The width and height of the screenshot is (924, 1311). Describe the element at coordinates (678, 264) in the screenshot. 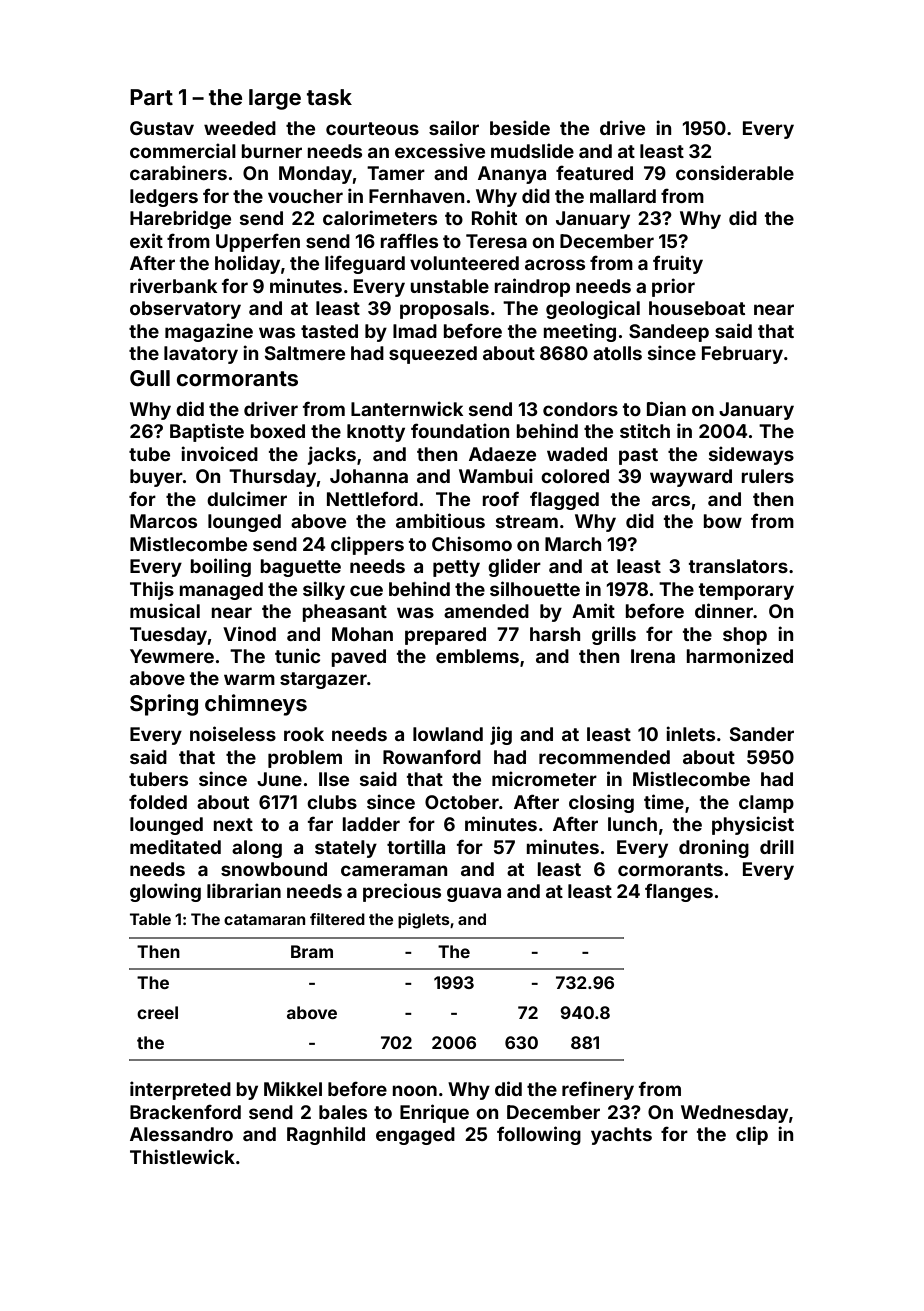

I see `fruity` at that location.
